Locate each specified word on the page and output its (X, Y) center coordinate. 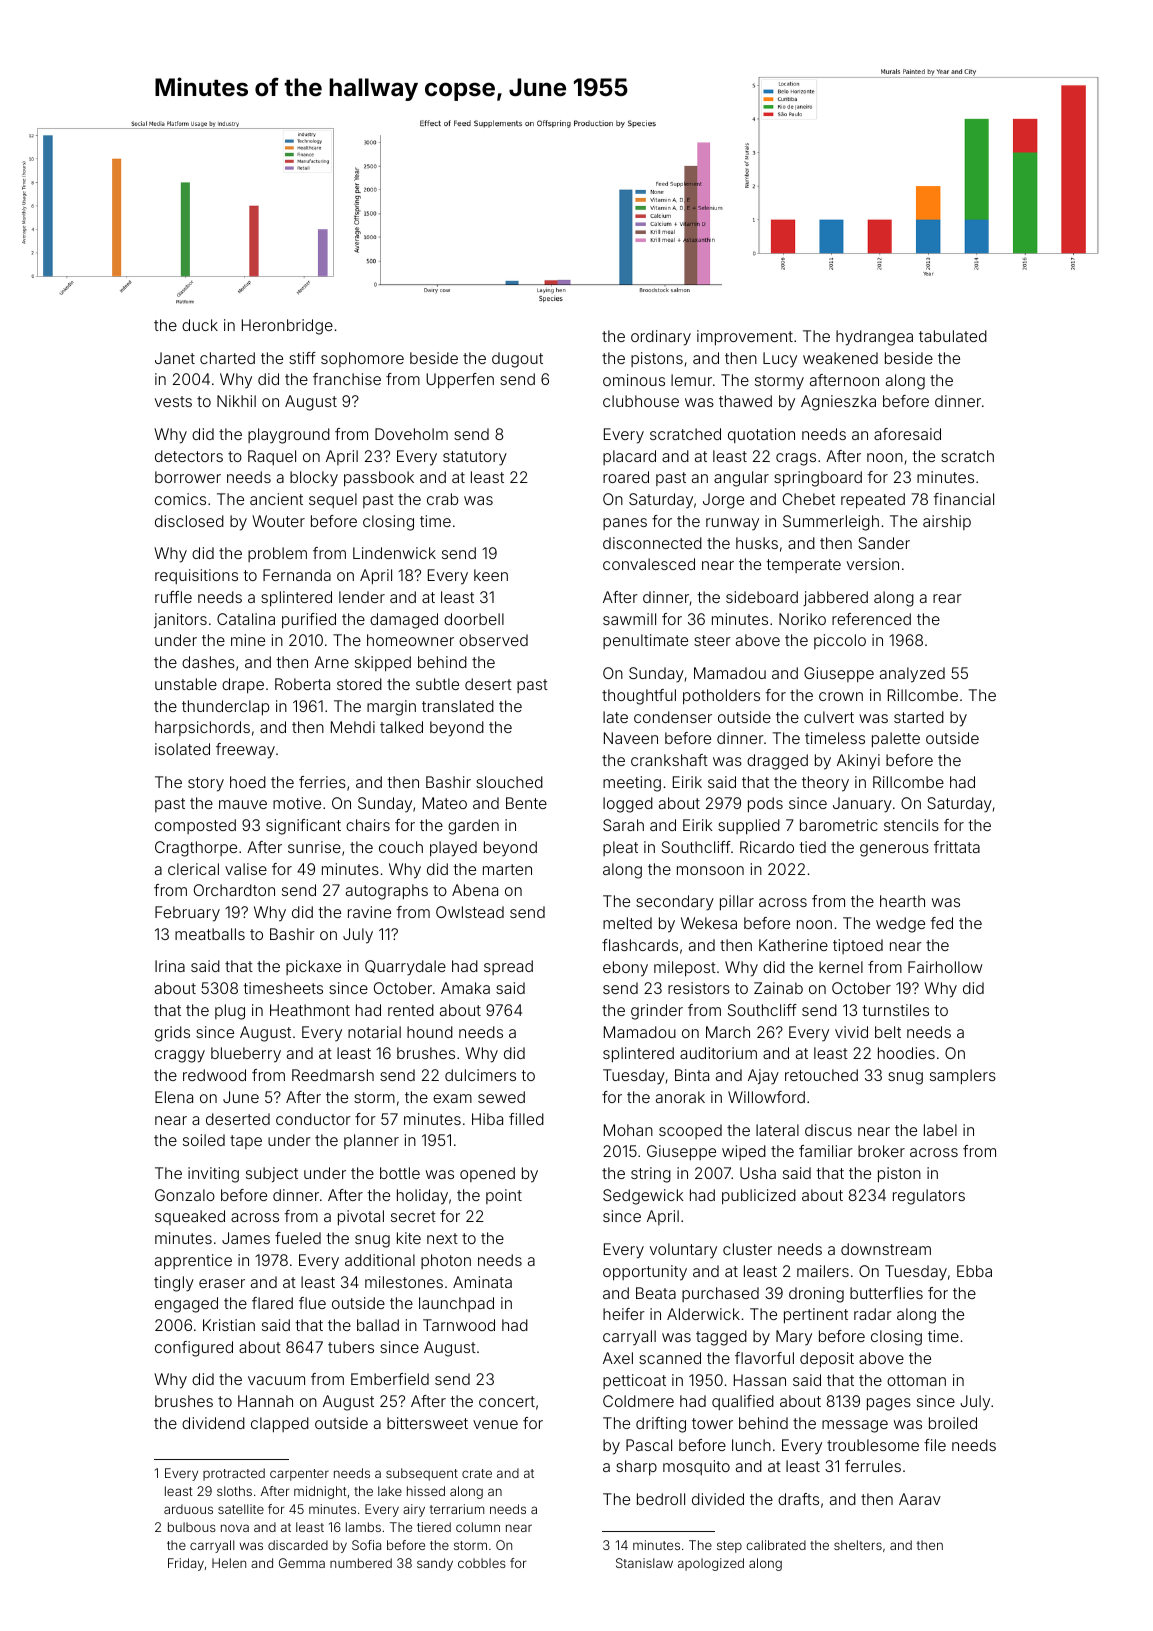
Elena (174, 1097)
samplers (963, 1076)
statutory (475, 458)
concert (507, 1401)
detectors (189, 456)
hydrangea (874, 338)
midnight (320, 1492)
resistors (699, 988)
